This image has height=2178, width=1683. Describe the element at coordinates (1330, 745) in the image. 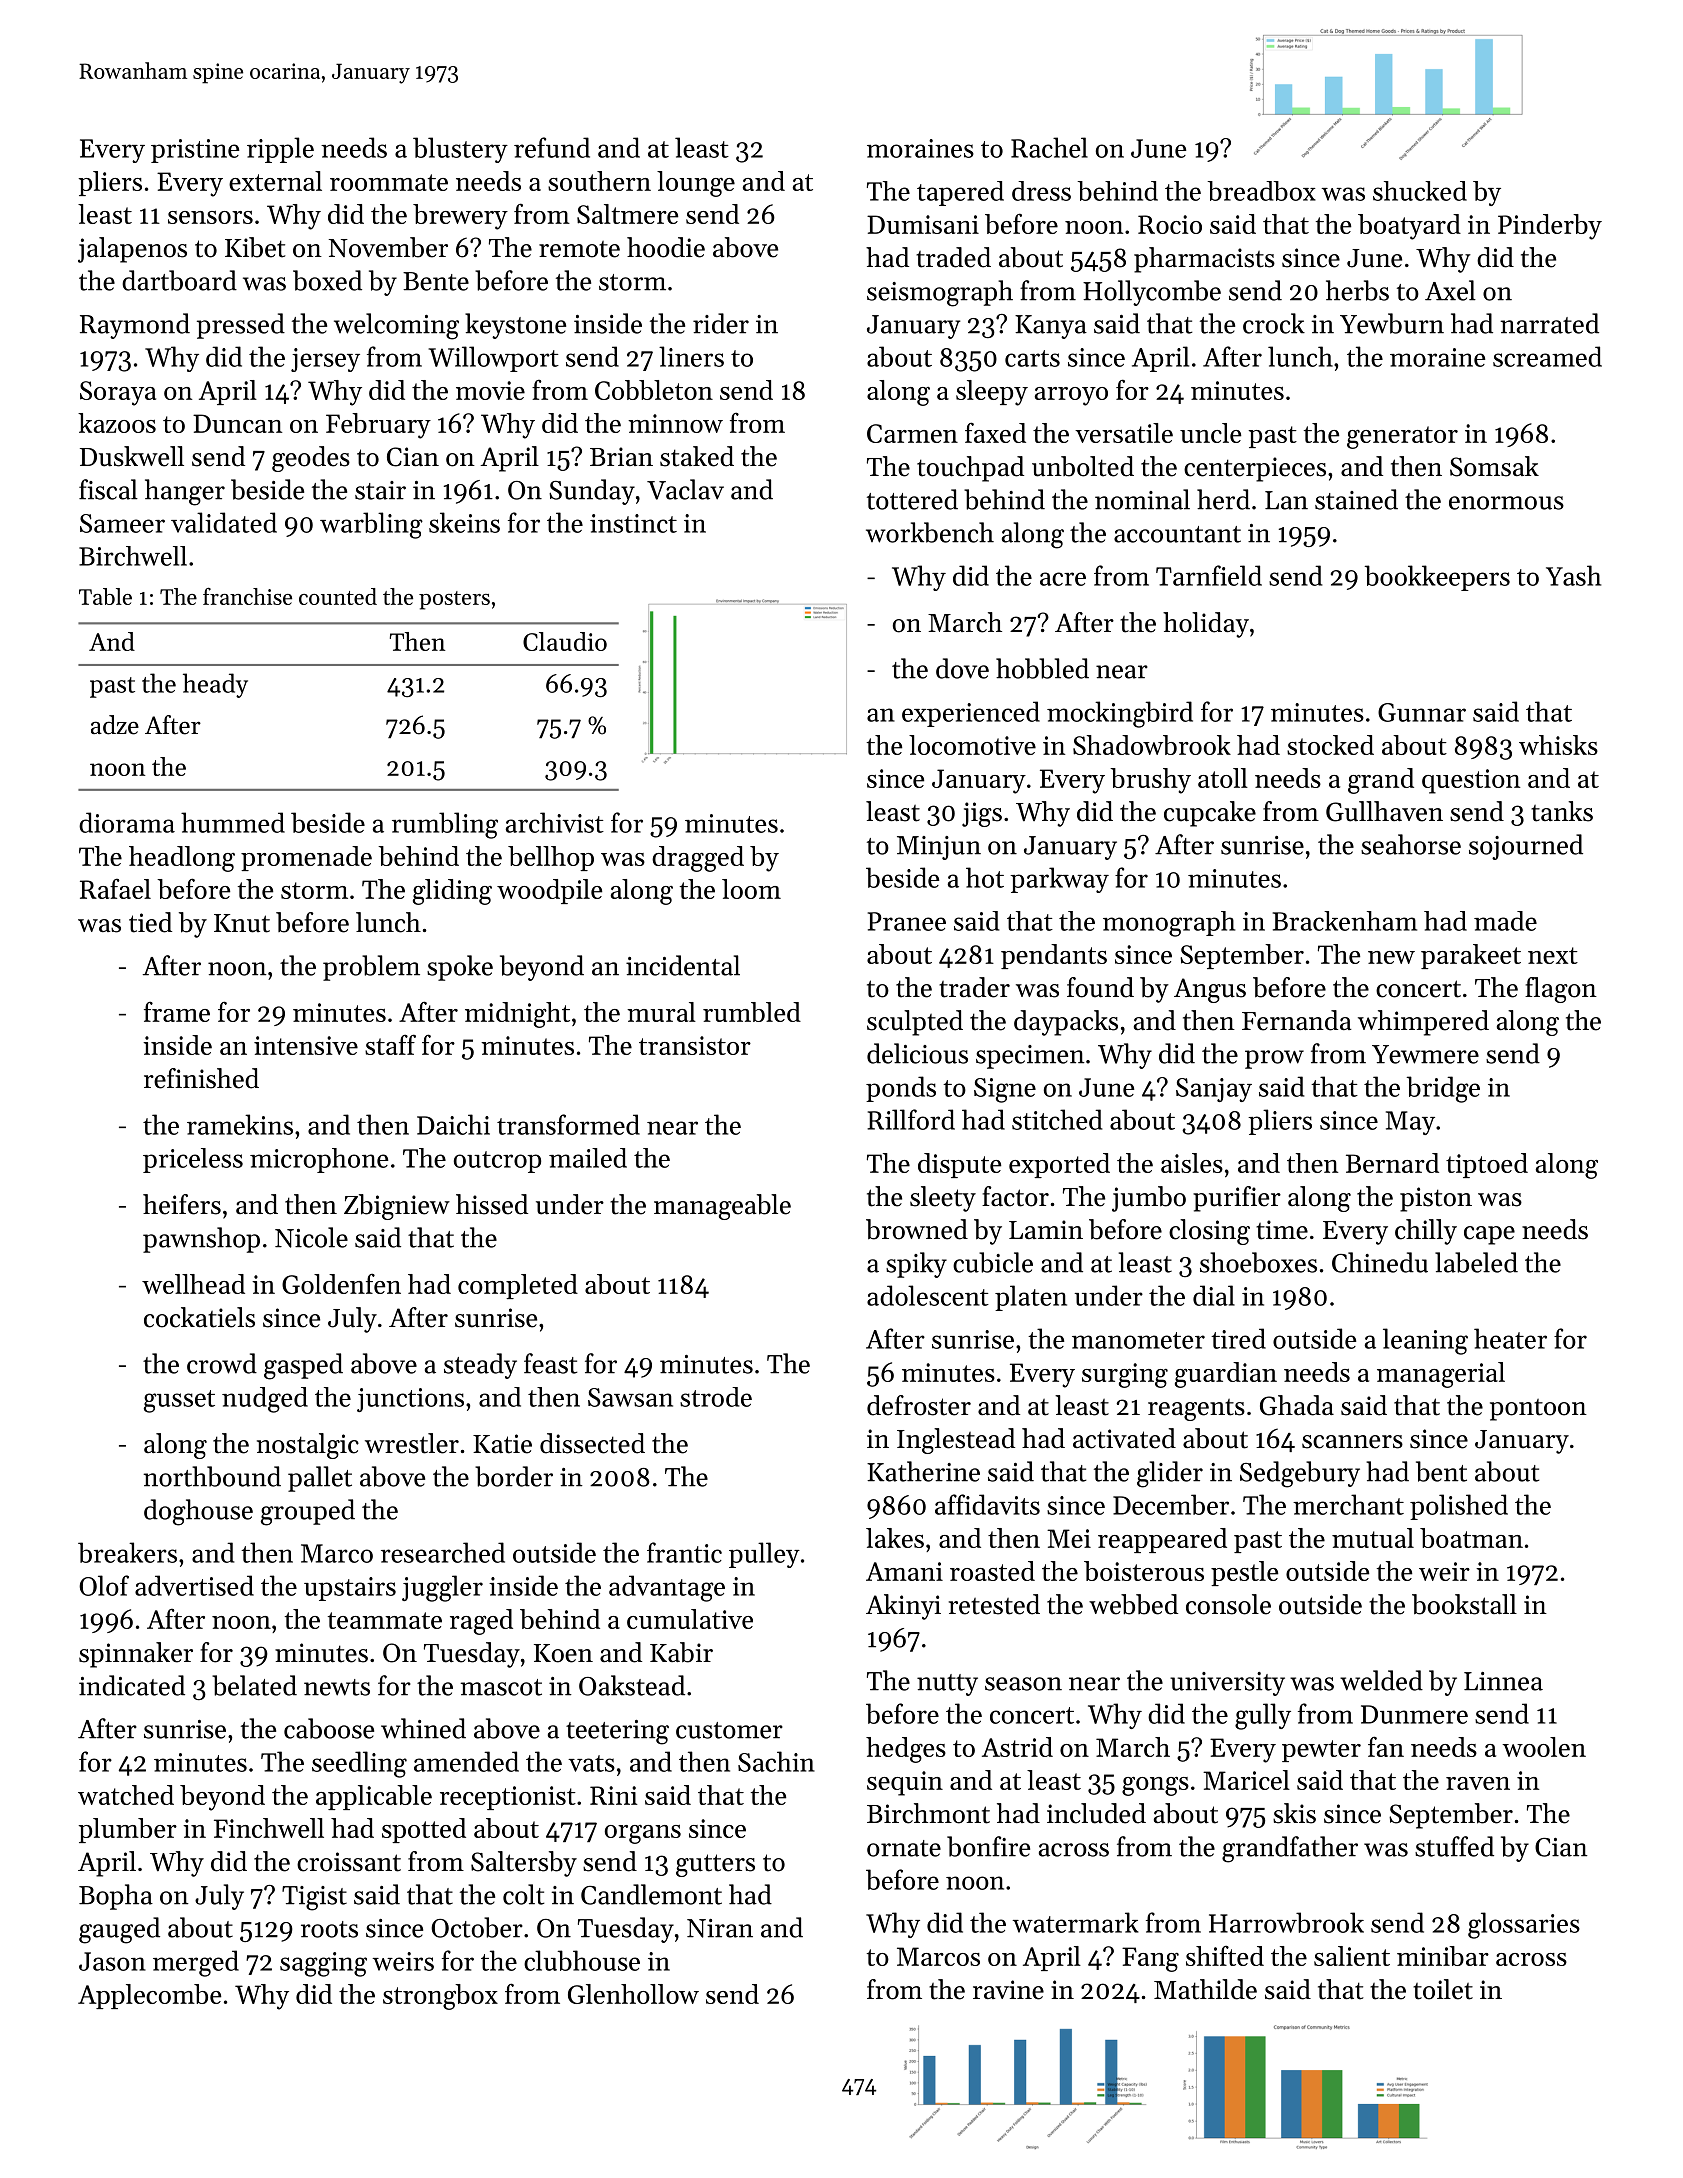

I see `stocked` at that location.
